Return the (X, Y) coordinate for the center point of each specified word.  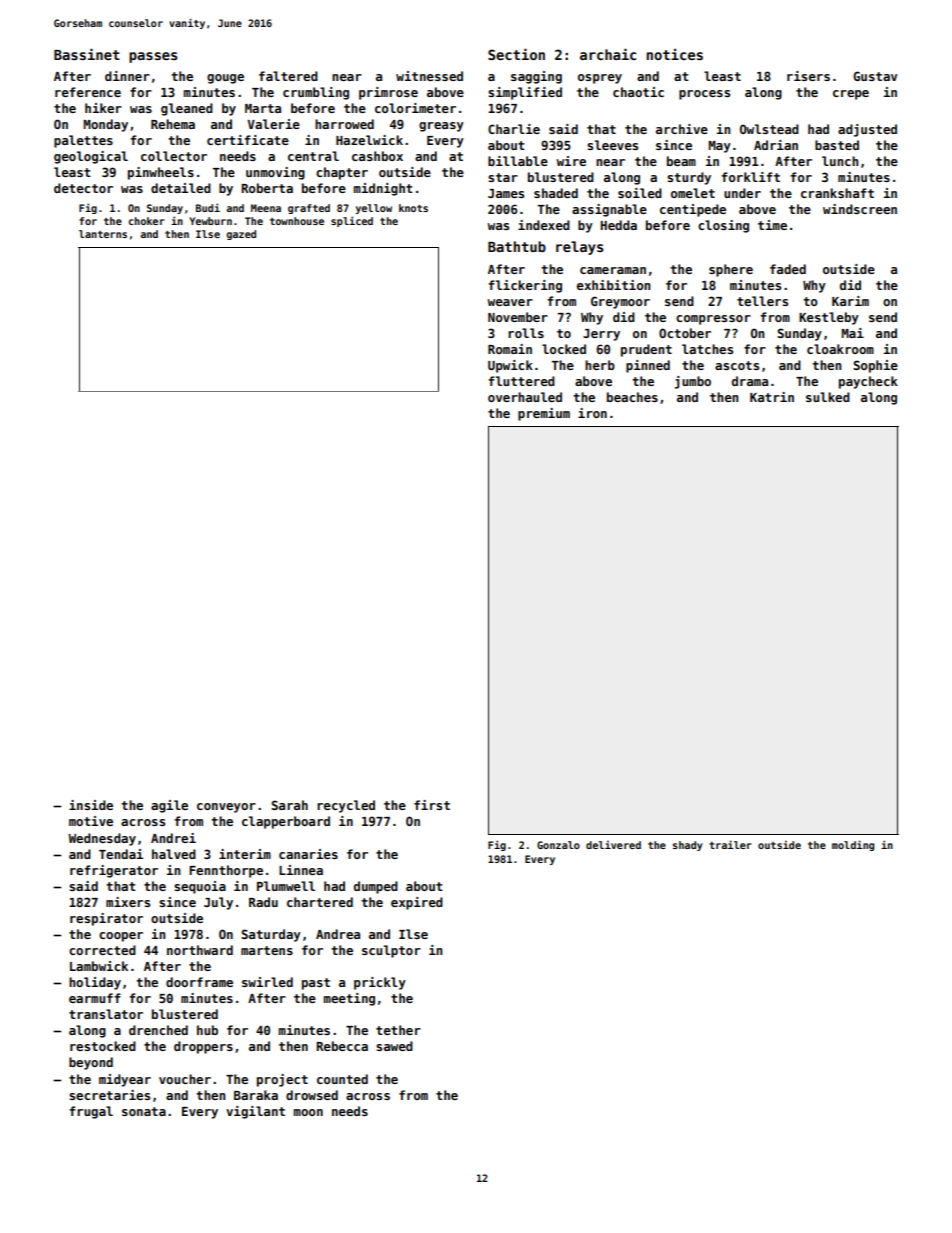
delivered (613, 844)
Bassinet (87, 54)
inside (91, 805)
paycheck (868, 382)
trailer (730, 844)
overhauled (525, 397)
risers (808, 76)
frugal (91, 1112)
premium (544, 414)
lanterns (103, 234)
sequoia (200, 887)
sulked (828, 397)
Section (516, 54)
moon (308, 1112)
